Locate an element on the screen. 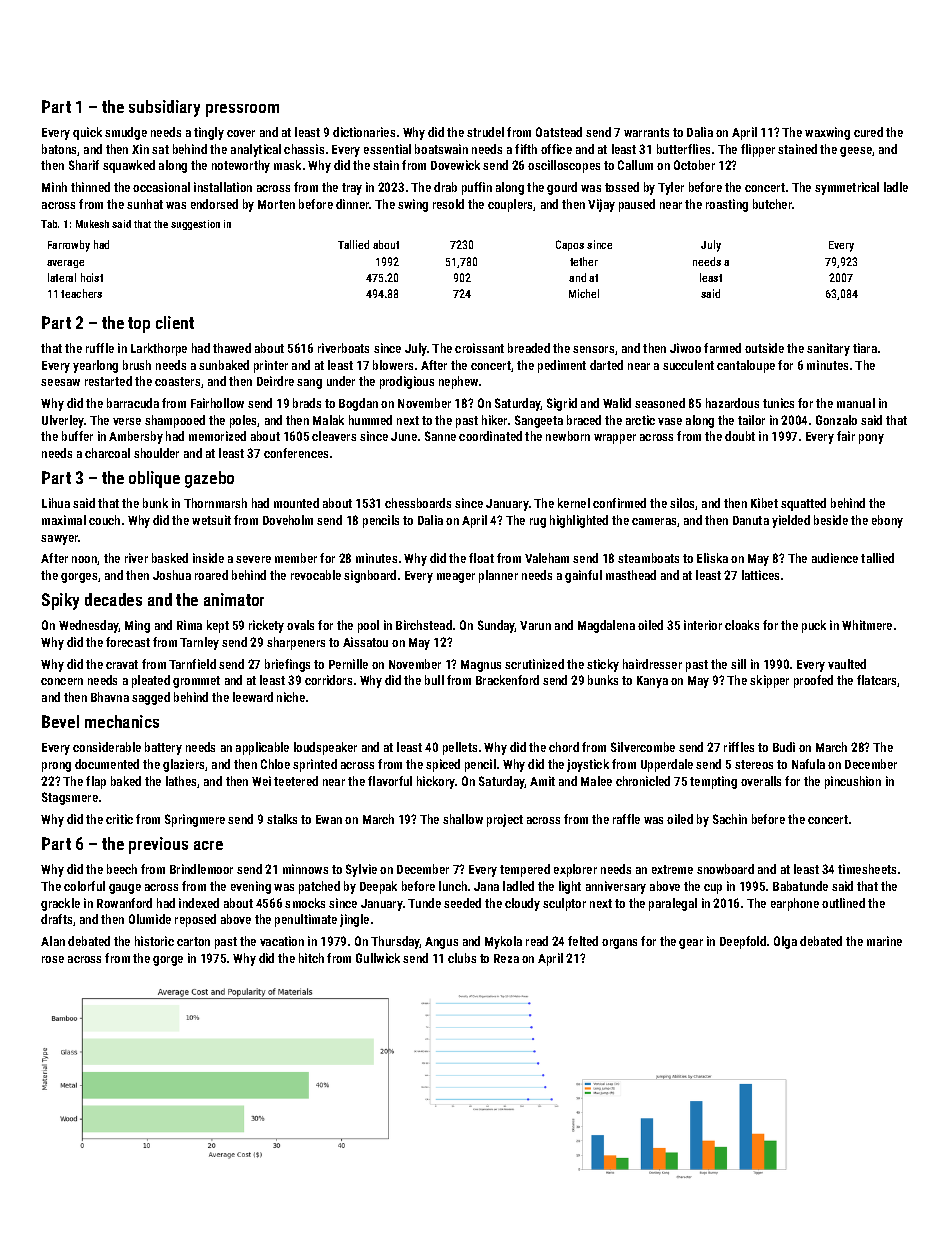 This screenshot has height=1233, width=952. dictionaries is located at coordinates (364, 132).
